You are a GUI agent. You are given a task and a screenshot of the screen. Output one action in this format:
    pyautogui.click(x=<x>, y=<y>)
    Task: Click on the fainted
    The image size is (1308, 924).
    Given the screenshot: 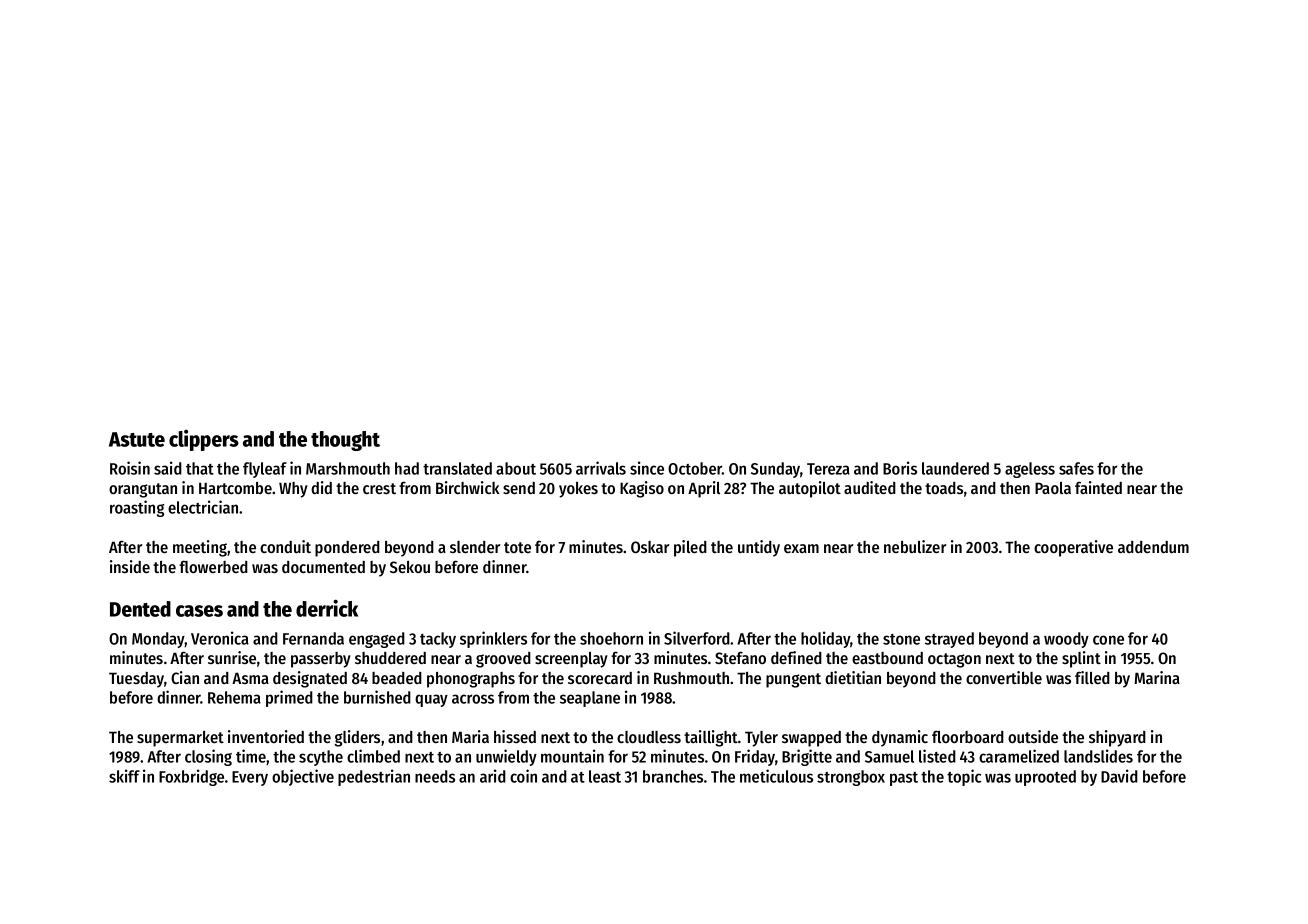 What is the action you would take?
    pyautogui.click(x=1098, y=487)
